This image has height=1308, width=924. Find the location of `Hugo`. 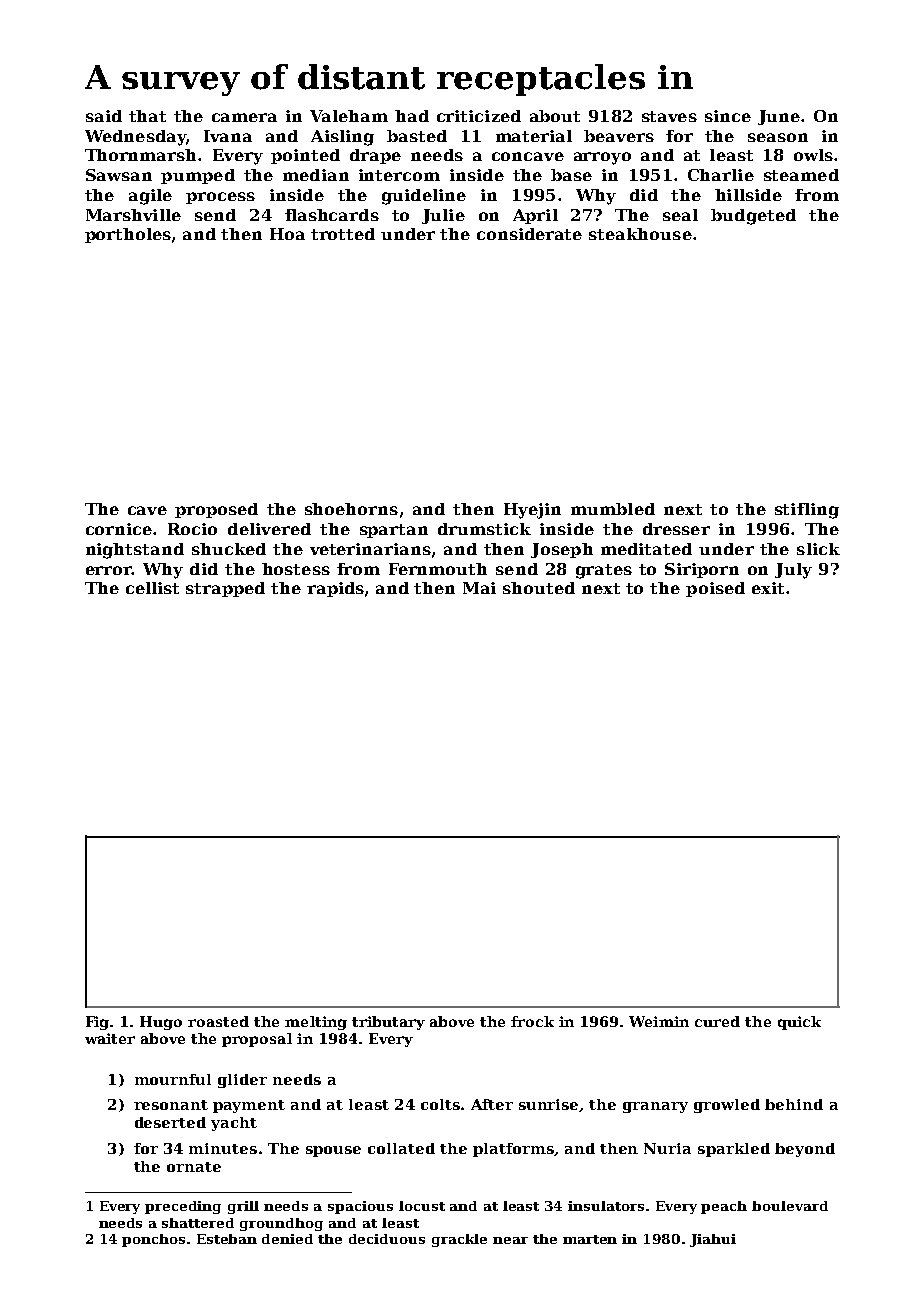

Hugo is located at coordinates (161, 1023).
